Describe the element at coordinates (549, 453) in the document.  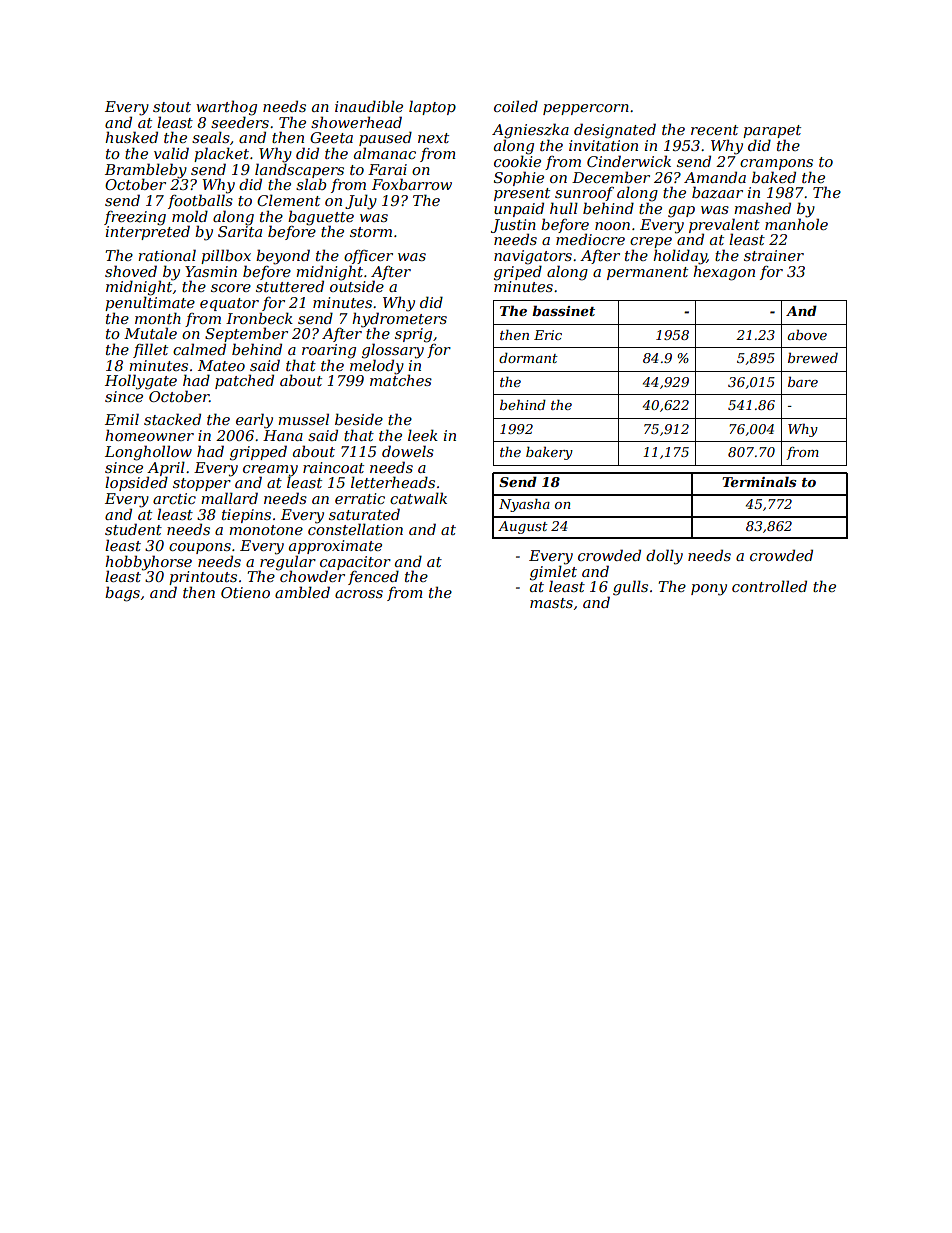
I see `bakery` at that location.
